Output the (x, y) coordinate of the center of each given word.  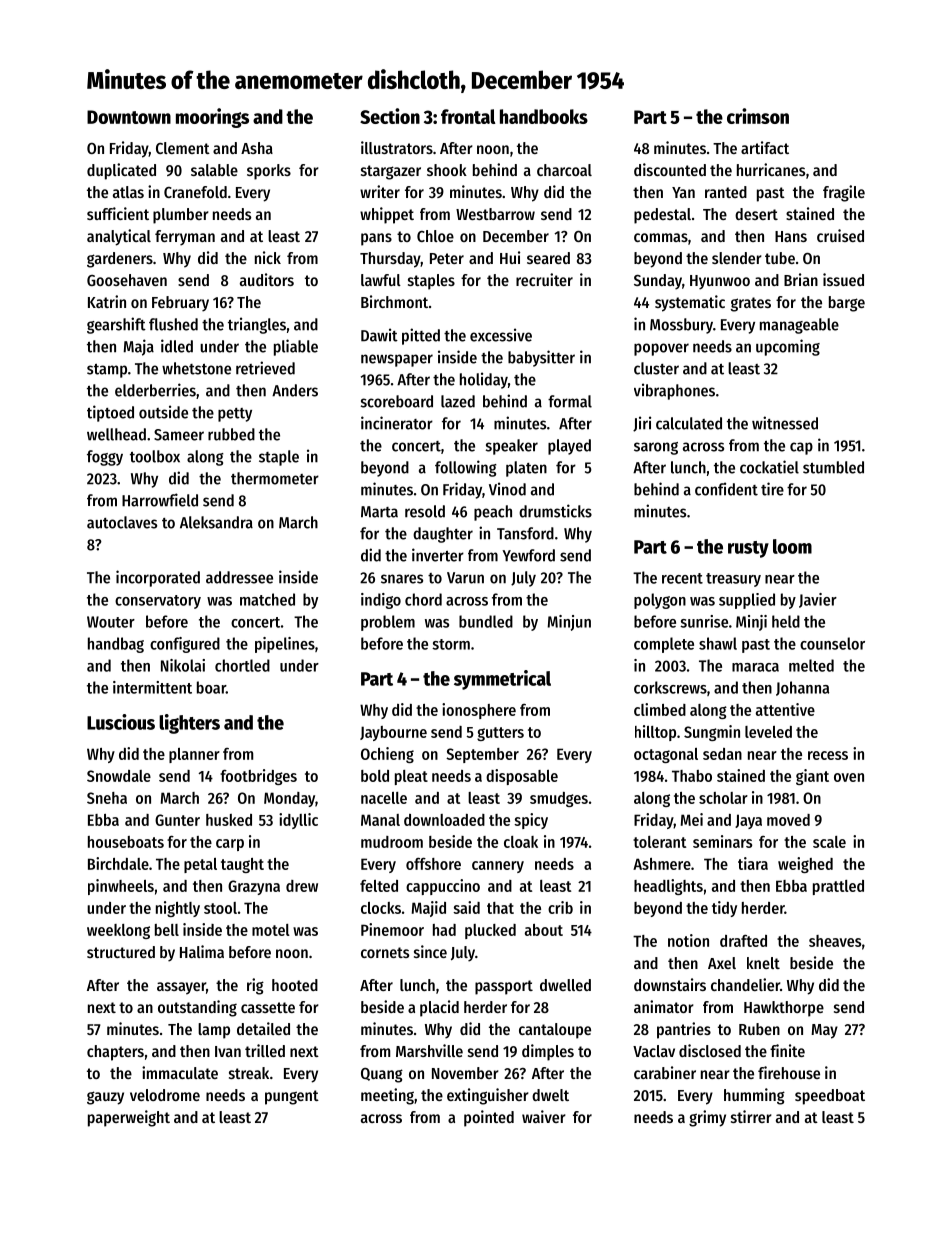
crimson (758, 116)
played (569, 447)
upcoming (788, 347)
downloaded (444, 820)
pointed (489, 1118)
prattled (838, 887)
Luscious (121, 722)
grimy (707, 1118)
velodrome (165, 1095)
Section (390, 116)
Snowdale (119, 776)
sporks (269, 172)
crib (560, 907)
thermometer (275, 478)
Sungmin (712, 733)
